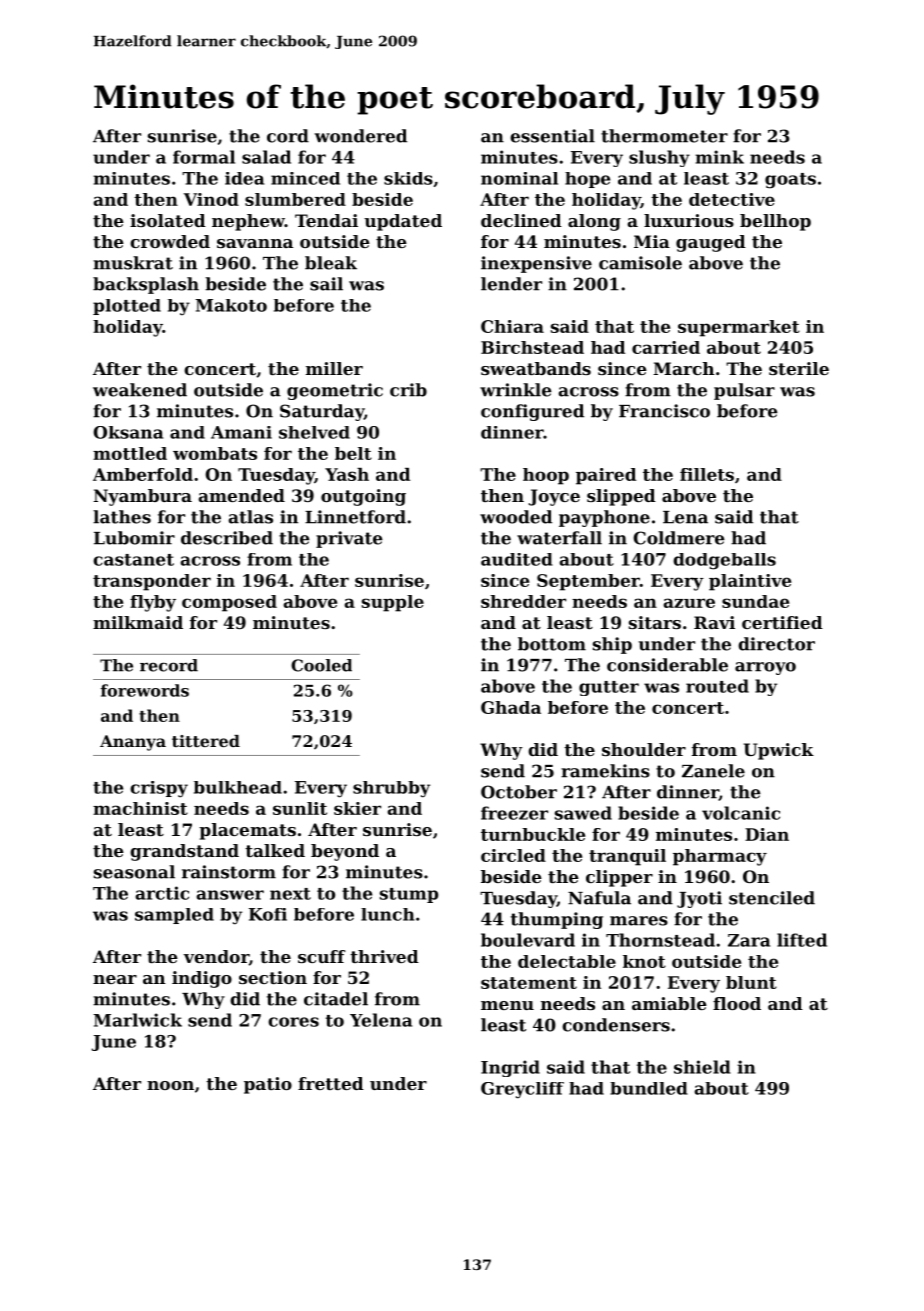 This screenshot has height=1311, width=924. Describe the element at coordinates (552, 136) in the screenshot. I see `essential` at that location.
